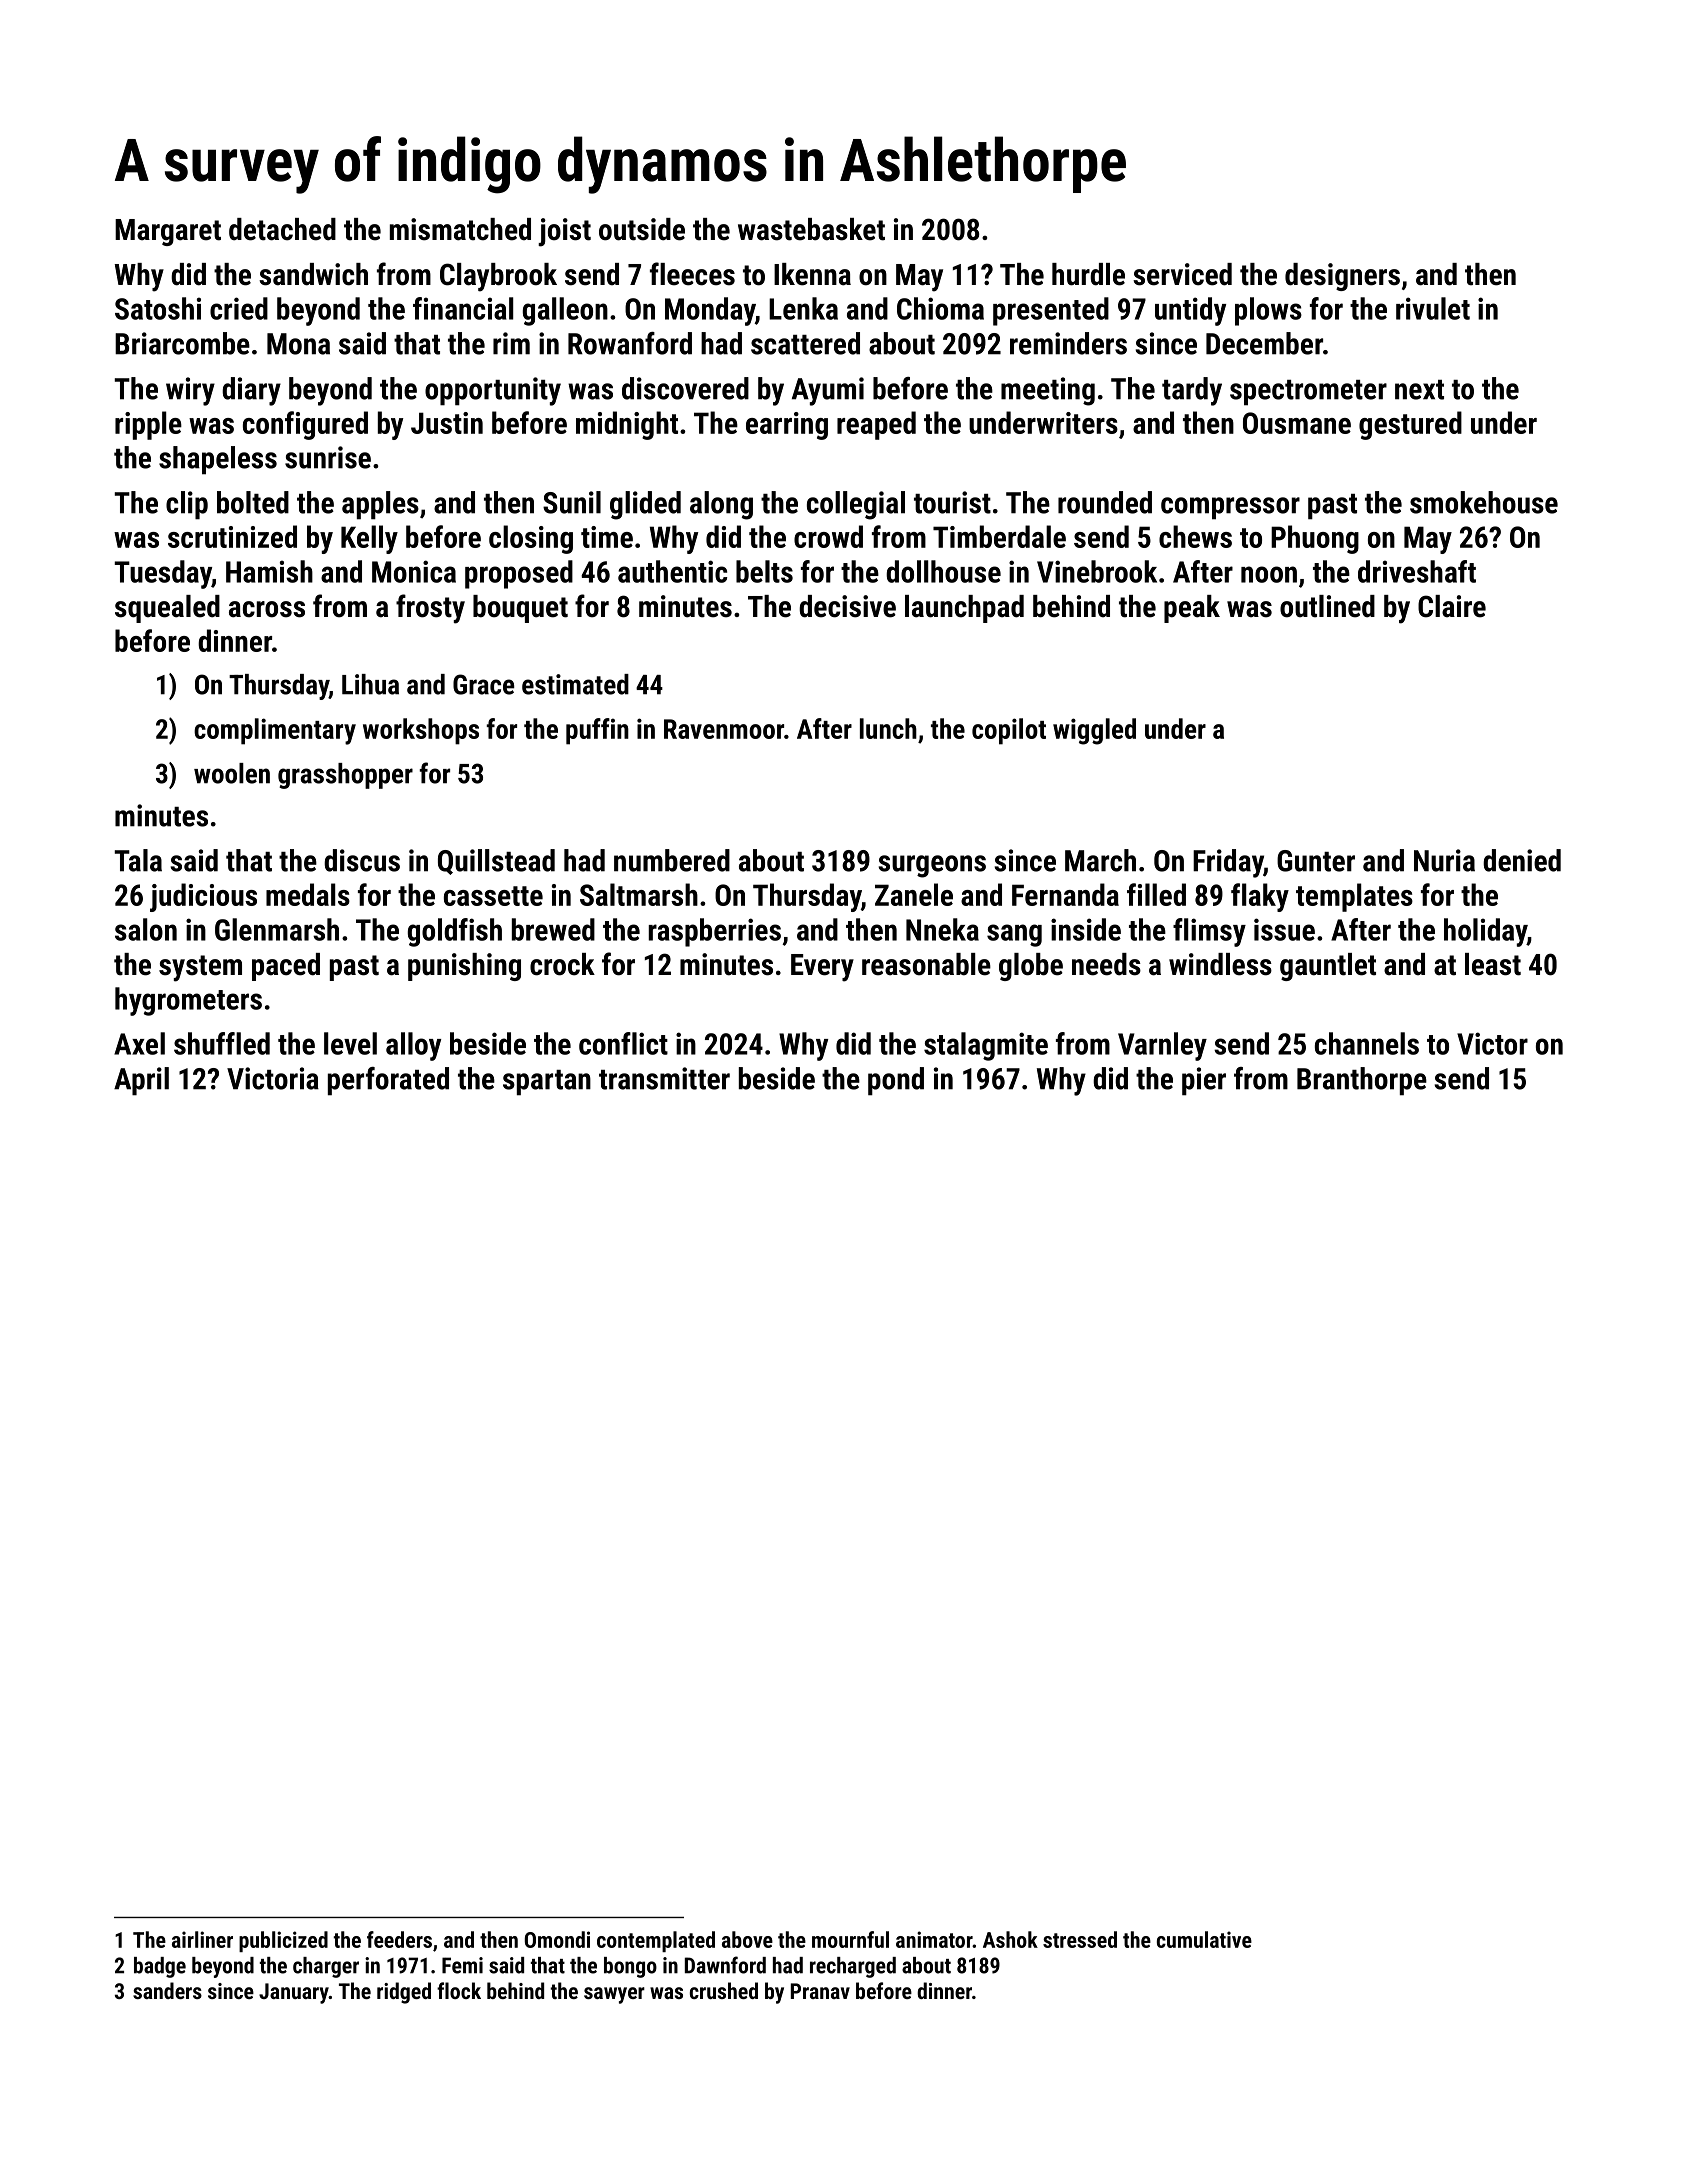  I want to click on rivulet, so click(1433, 308).
